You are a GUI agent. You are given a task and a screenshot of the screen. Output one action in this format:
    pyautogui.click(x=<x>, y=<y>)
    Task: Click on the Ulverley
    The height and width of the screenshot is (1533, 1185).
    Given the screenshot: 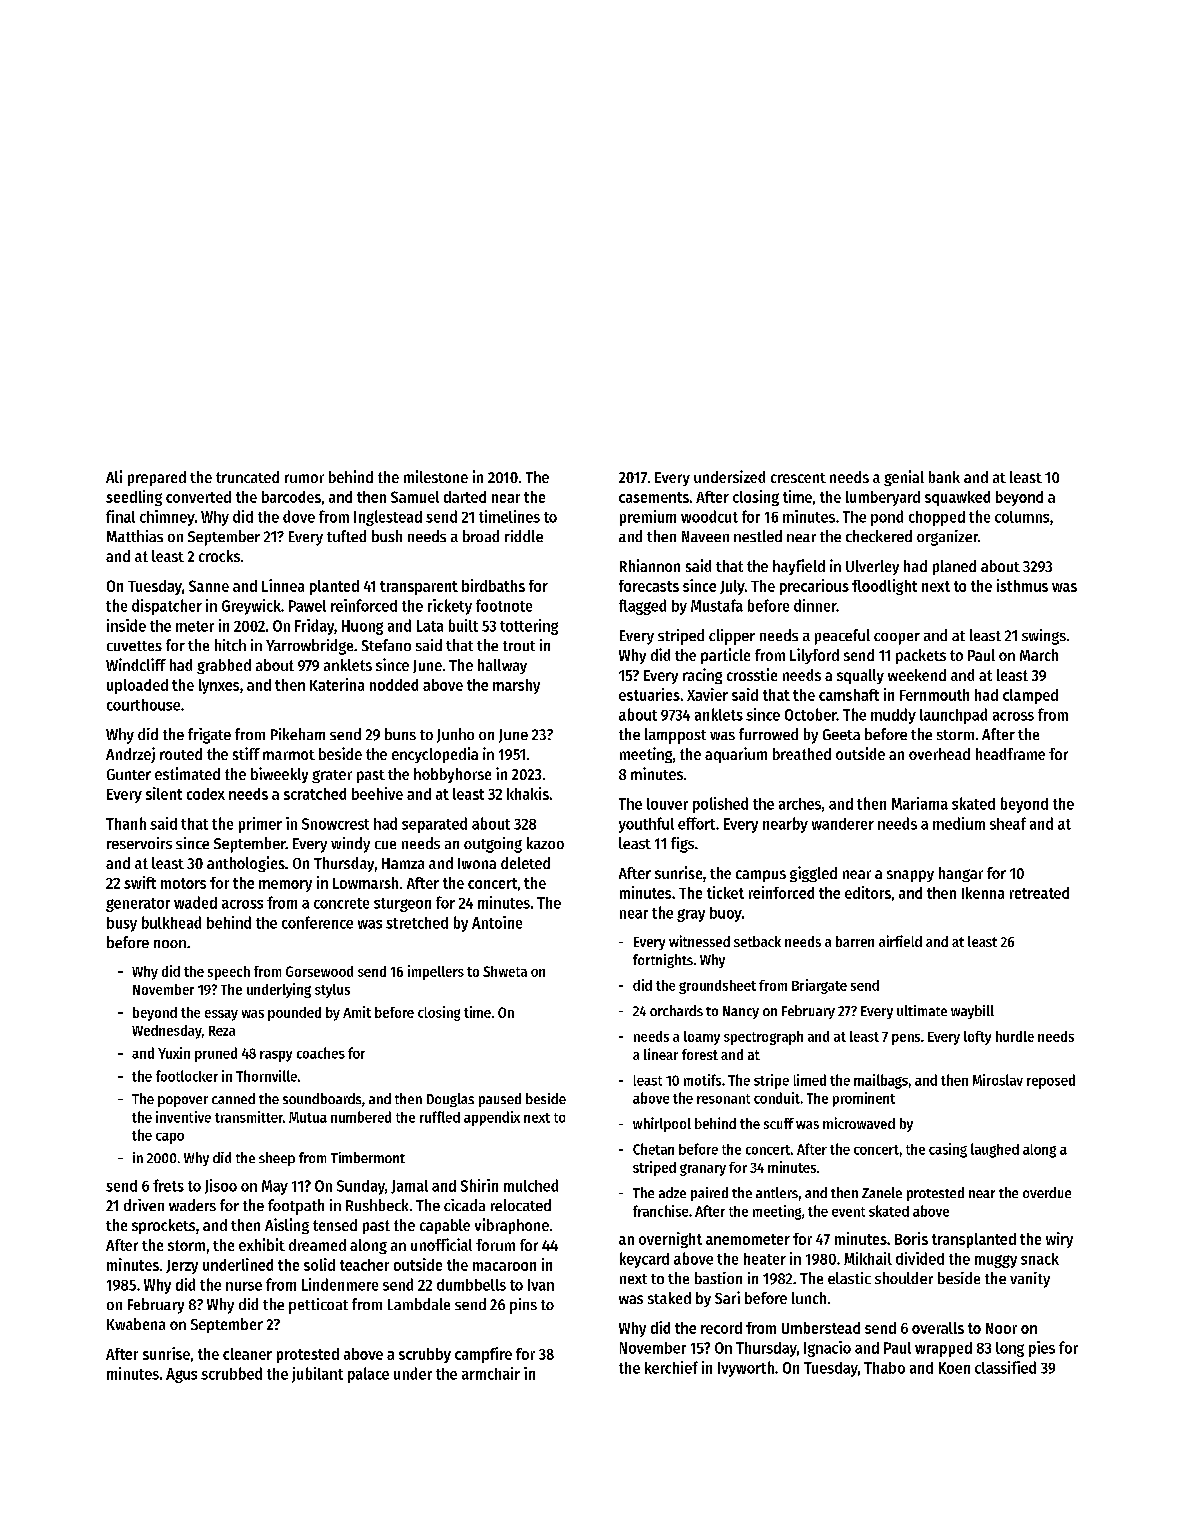 What is the action you would take?
    pyautogui.click(x=872, y=567)
